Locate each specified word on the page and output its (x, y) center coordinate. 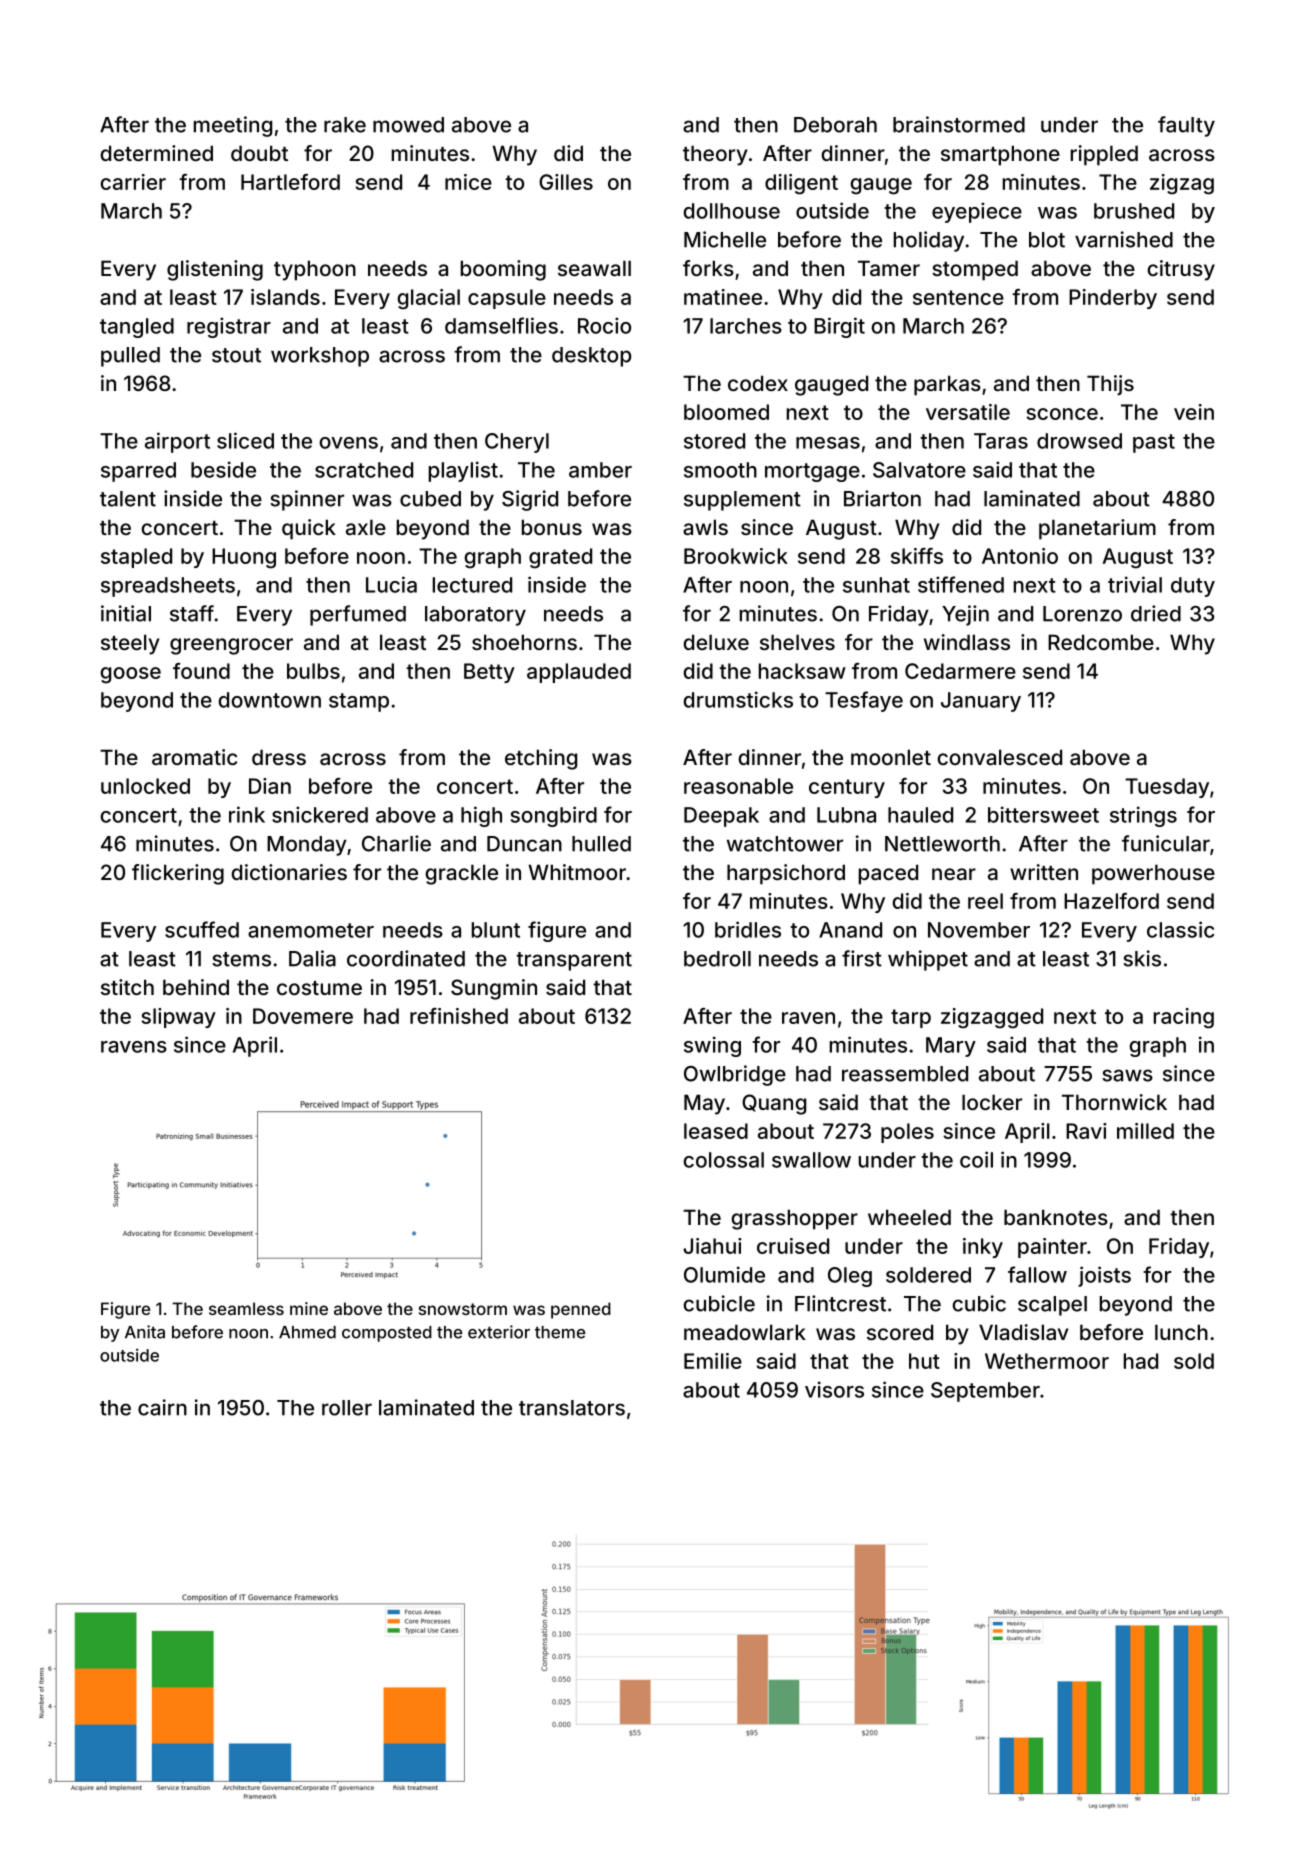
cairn (162, 1407)
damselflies (501, 325)
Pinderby (1113, 299)
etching (541, 759)
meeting (233, 126)
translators (572, 1408)
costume (319, 988)
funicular (1166, 843)
